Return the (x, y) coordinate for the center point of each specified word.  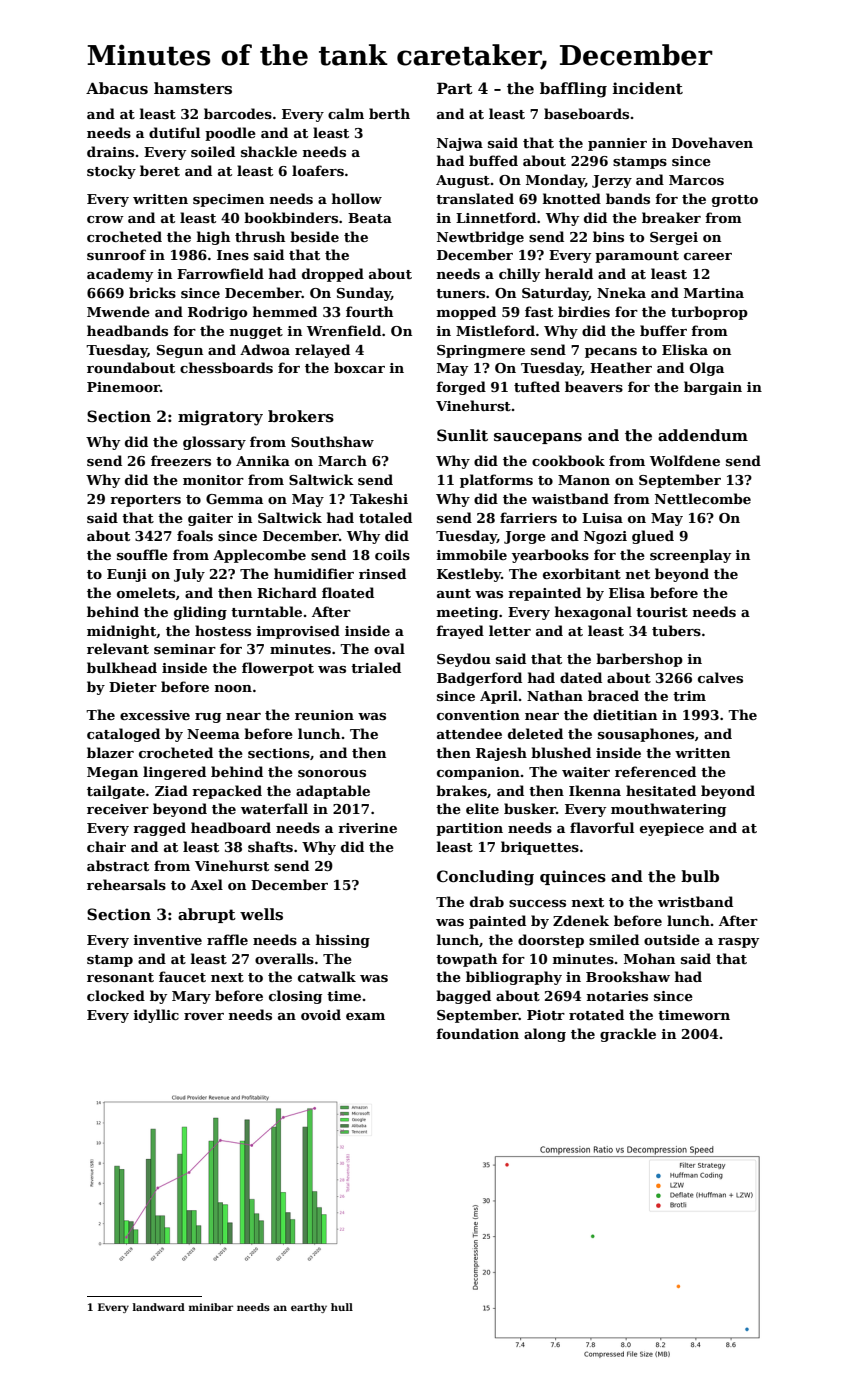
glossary (214, 443)
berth (389, 113)
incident (648, 88)
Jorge (525, 537)
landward (159, 1307)
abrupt (207, 915)
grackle (628, 1035)
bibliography (514, 978)
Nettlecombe (703, 498)
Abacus (117, 88)
